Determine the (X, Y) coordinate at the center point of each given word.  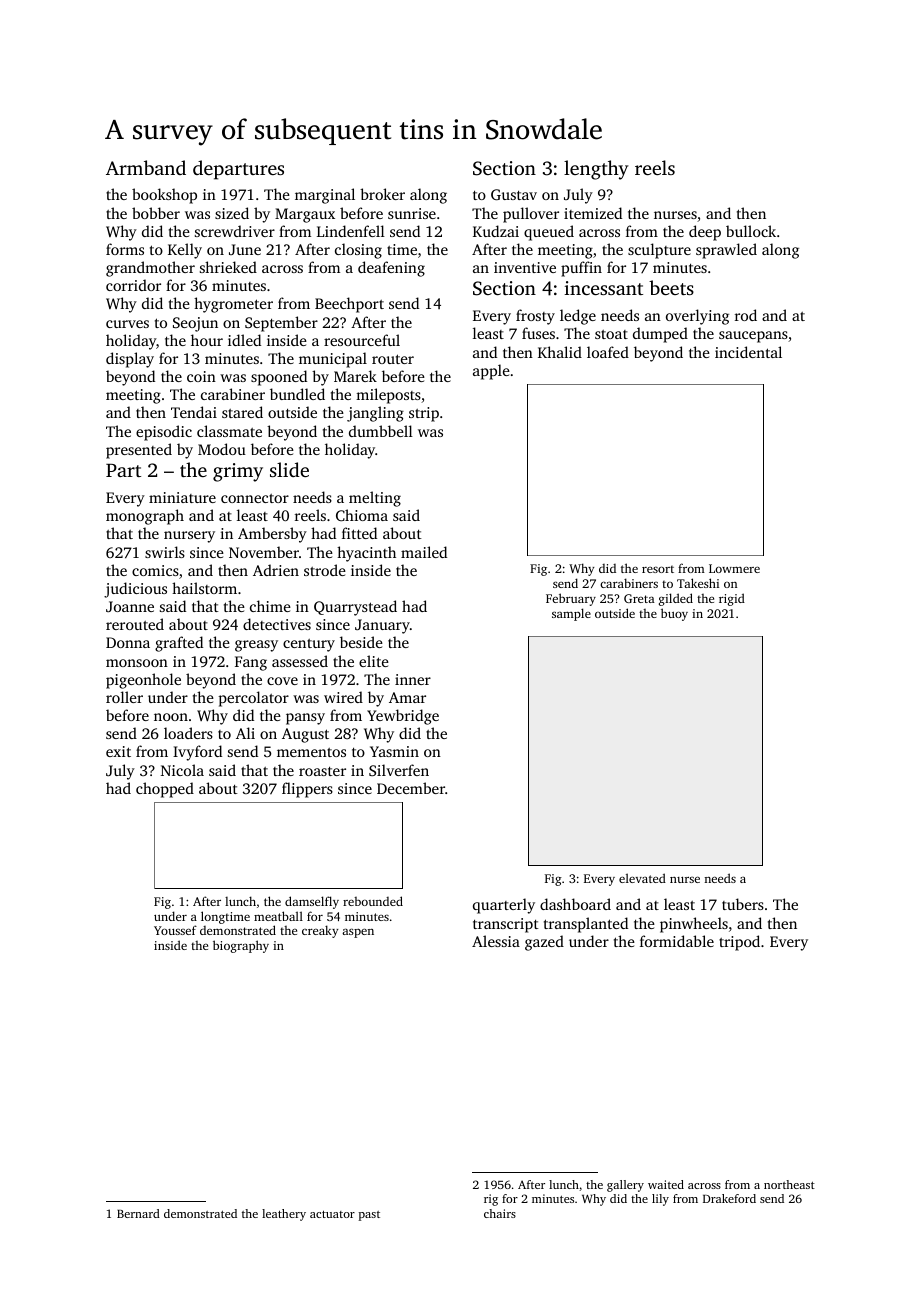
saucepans (753, 337)
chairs (500, 1213)
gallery (625, 1186)
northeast (789, 1184)
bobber (156, 213)
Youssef (175, 930)
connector (255, 498)
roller (124, 697)
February (571, 599)
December (411, 788)
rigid (732, 599)
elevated (642, 878)
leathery (284, 1215)
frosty (535, 317)
